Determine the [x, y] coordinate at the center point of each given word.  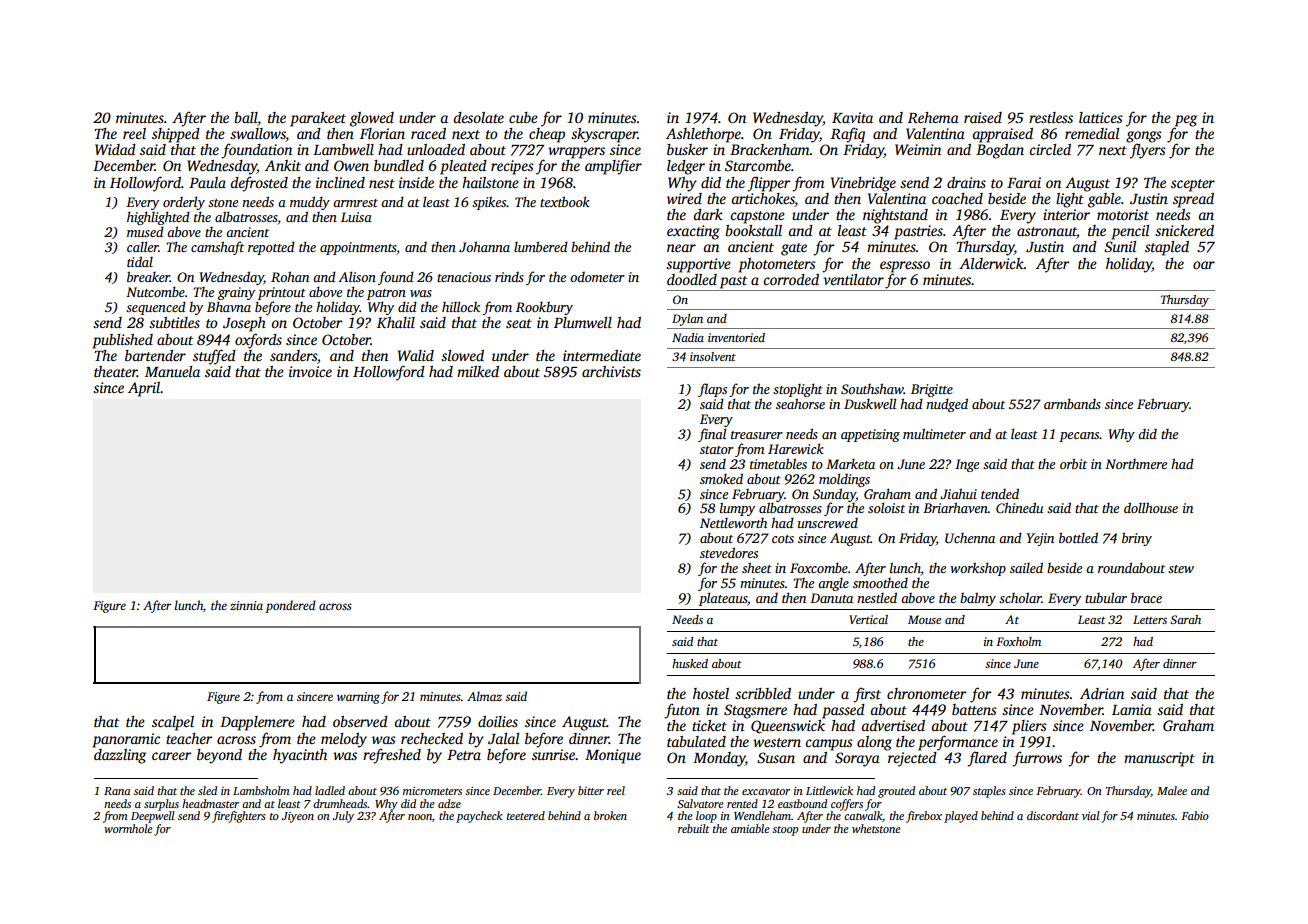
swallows [258, 135]
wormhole [128, 828]
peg [1186, 121]
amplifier [613, 167]
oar [1204, 265]
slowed [462, 355]
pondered [290, 606]
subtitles [174, 322]
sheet [757, 567]
